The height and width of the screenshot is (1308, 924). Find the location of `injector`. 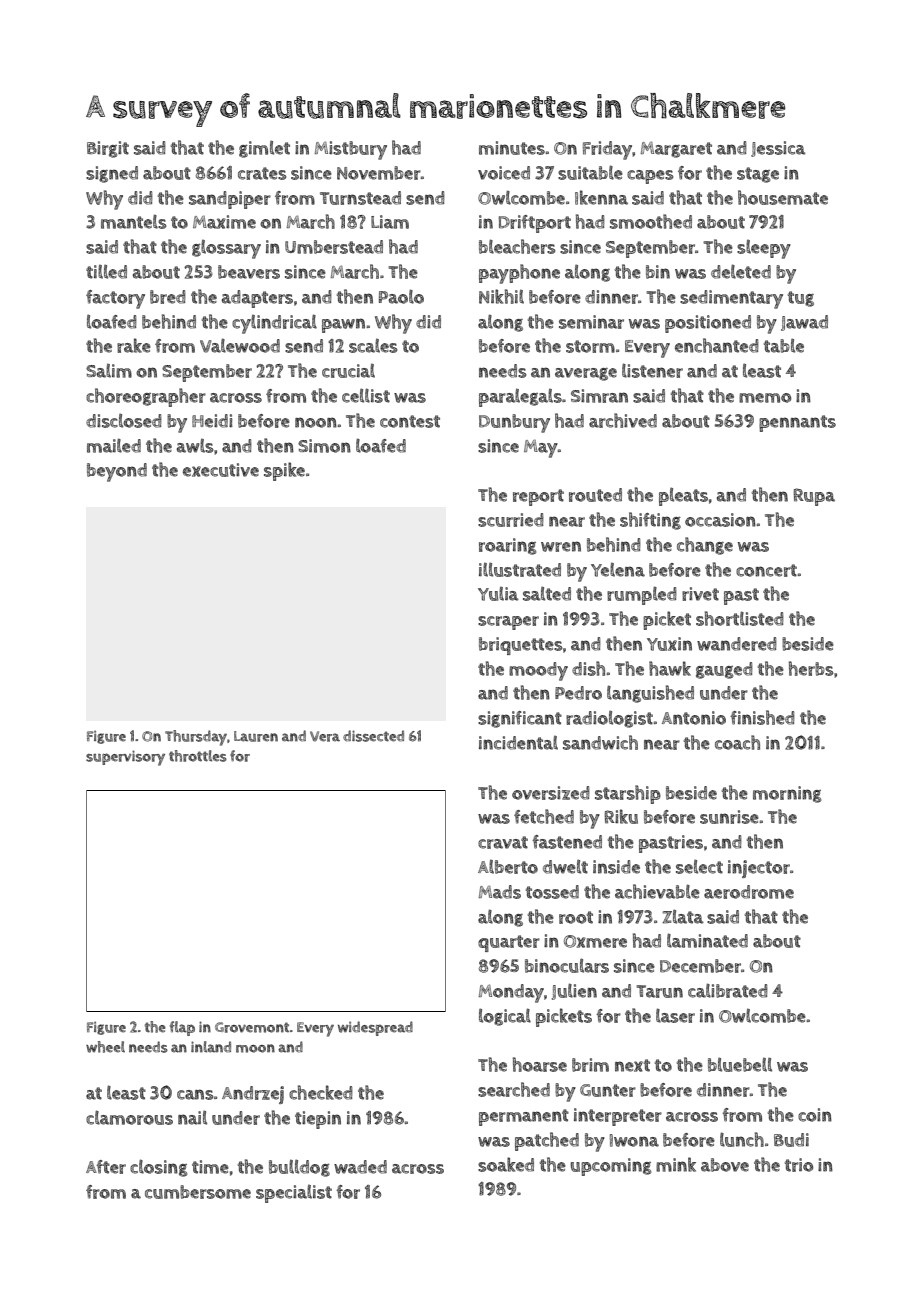

injector is located at coordinates (759, 869).
